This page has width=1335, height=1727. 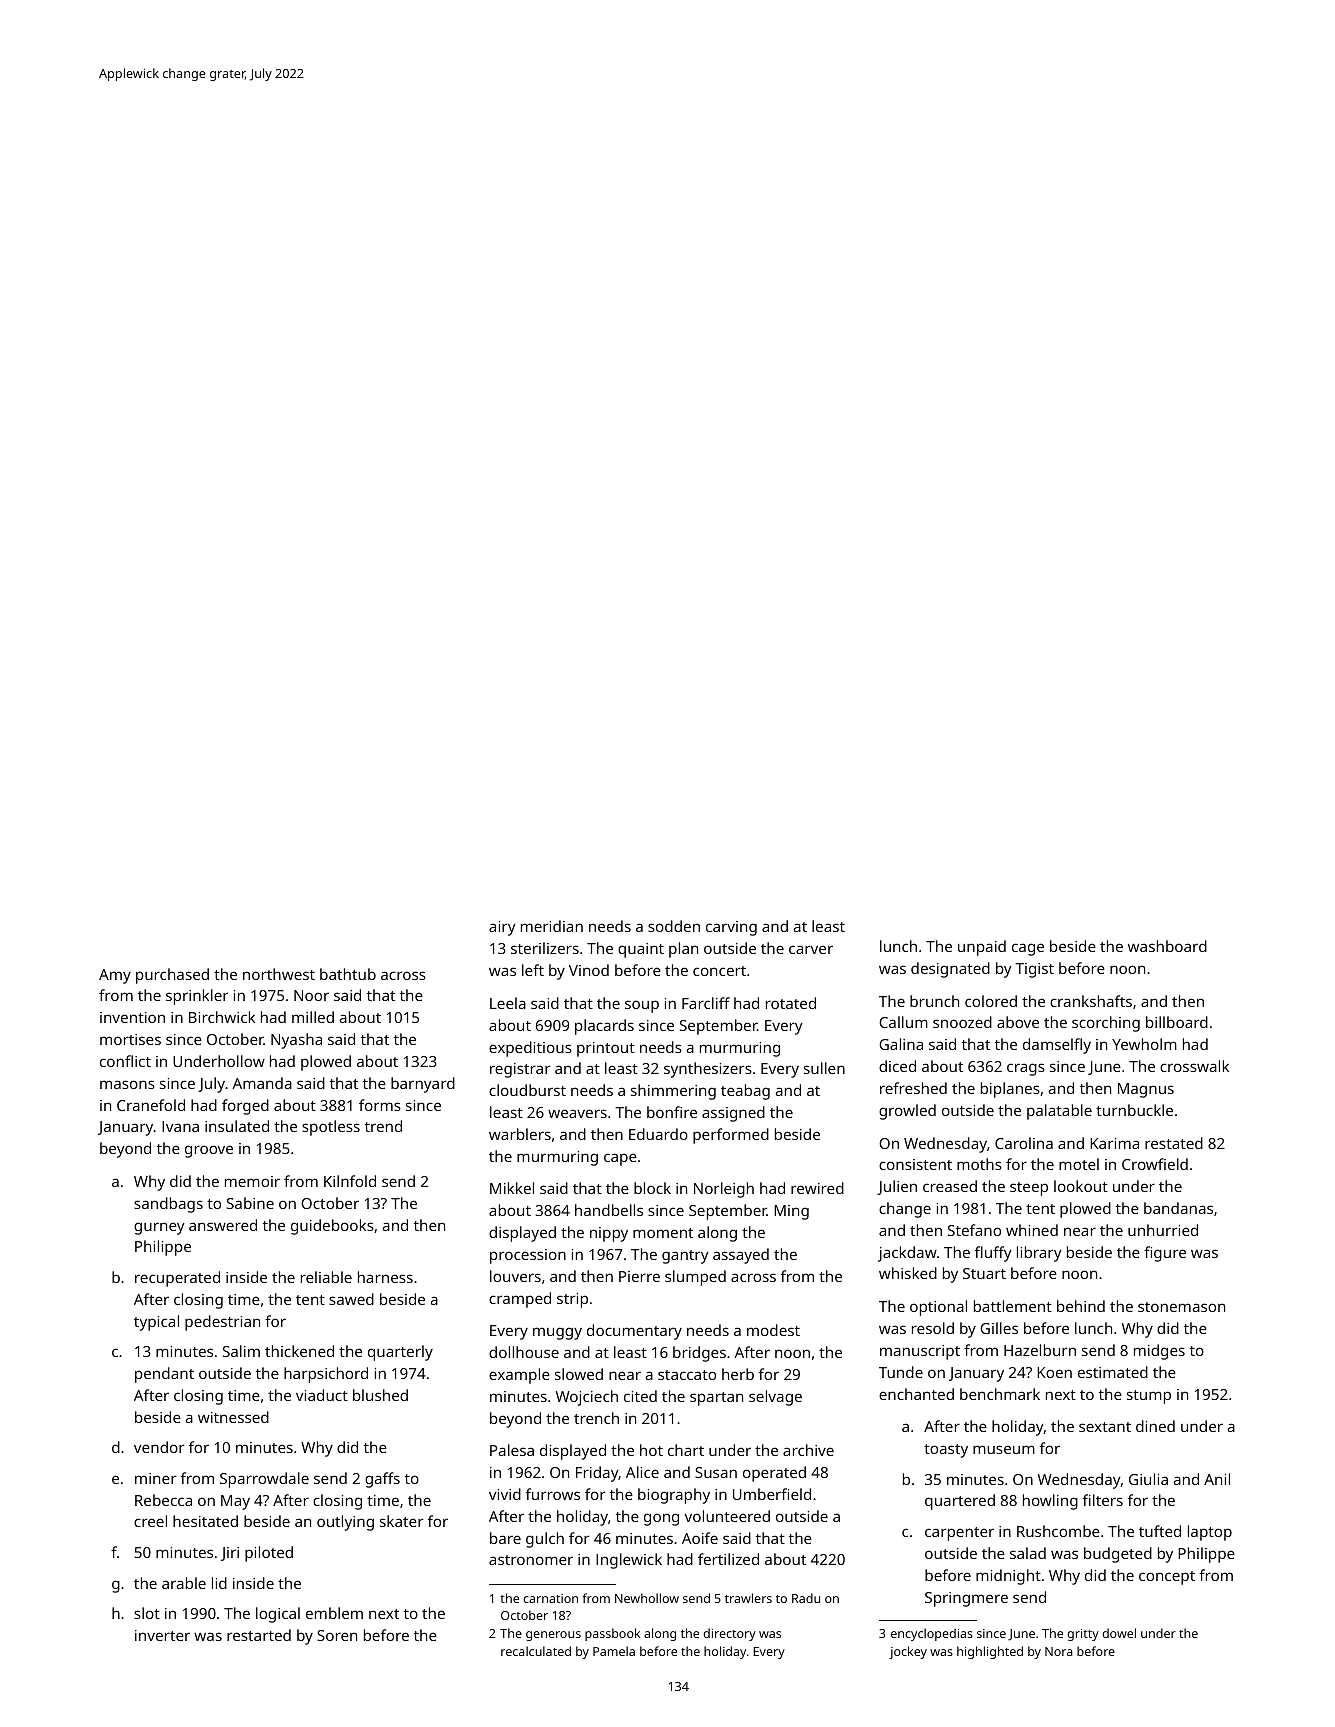 What do you see at coordinates (115, 976) in the page?
I see `Amy` at bounding box center [115, 976].
